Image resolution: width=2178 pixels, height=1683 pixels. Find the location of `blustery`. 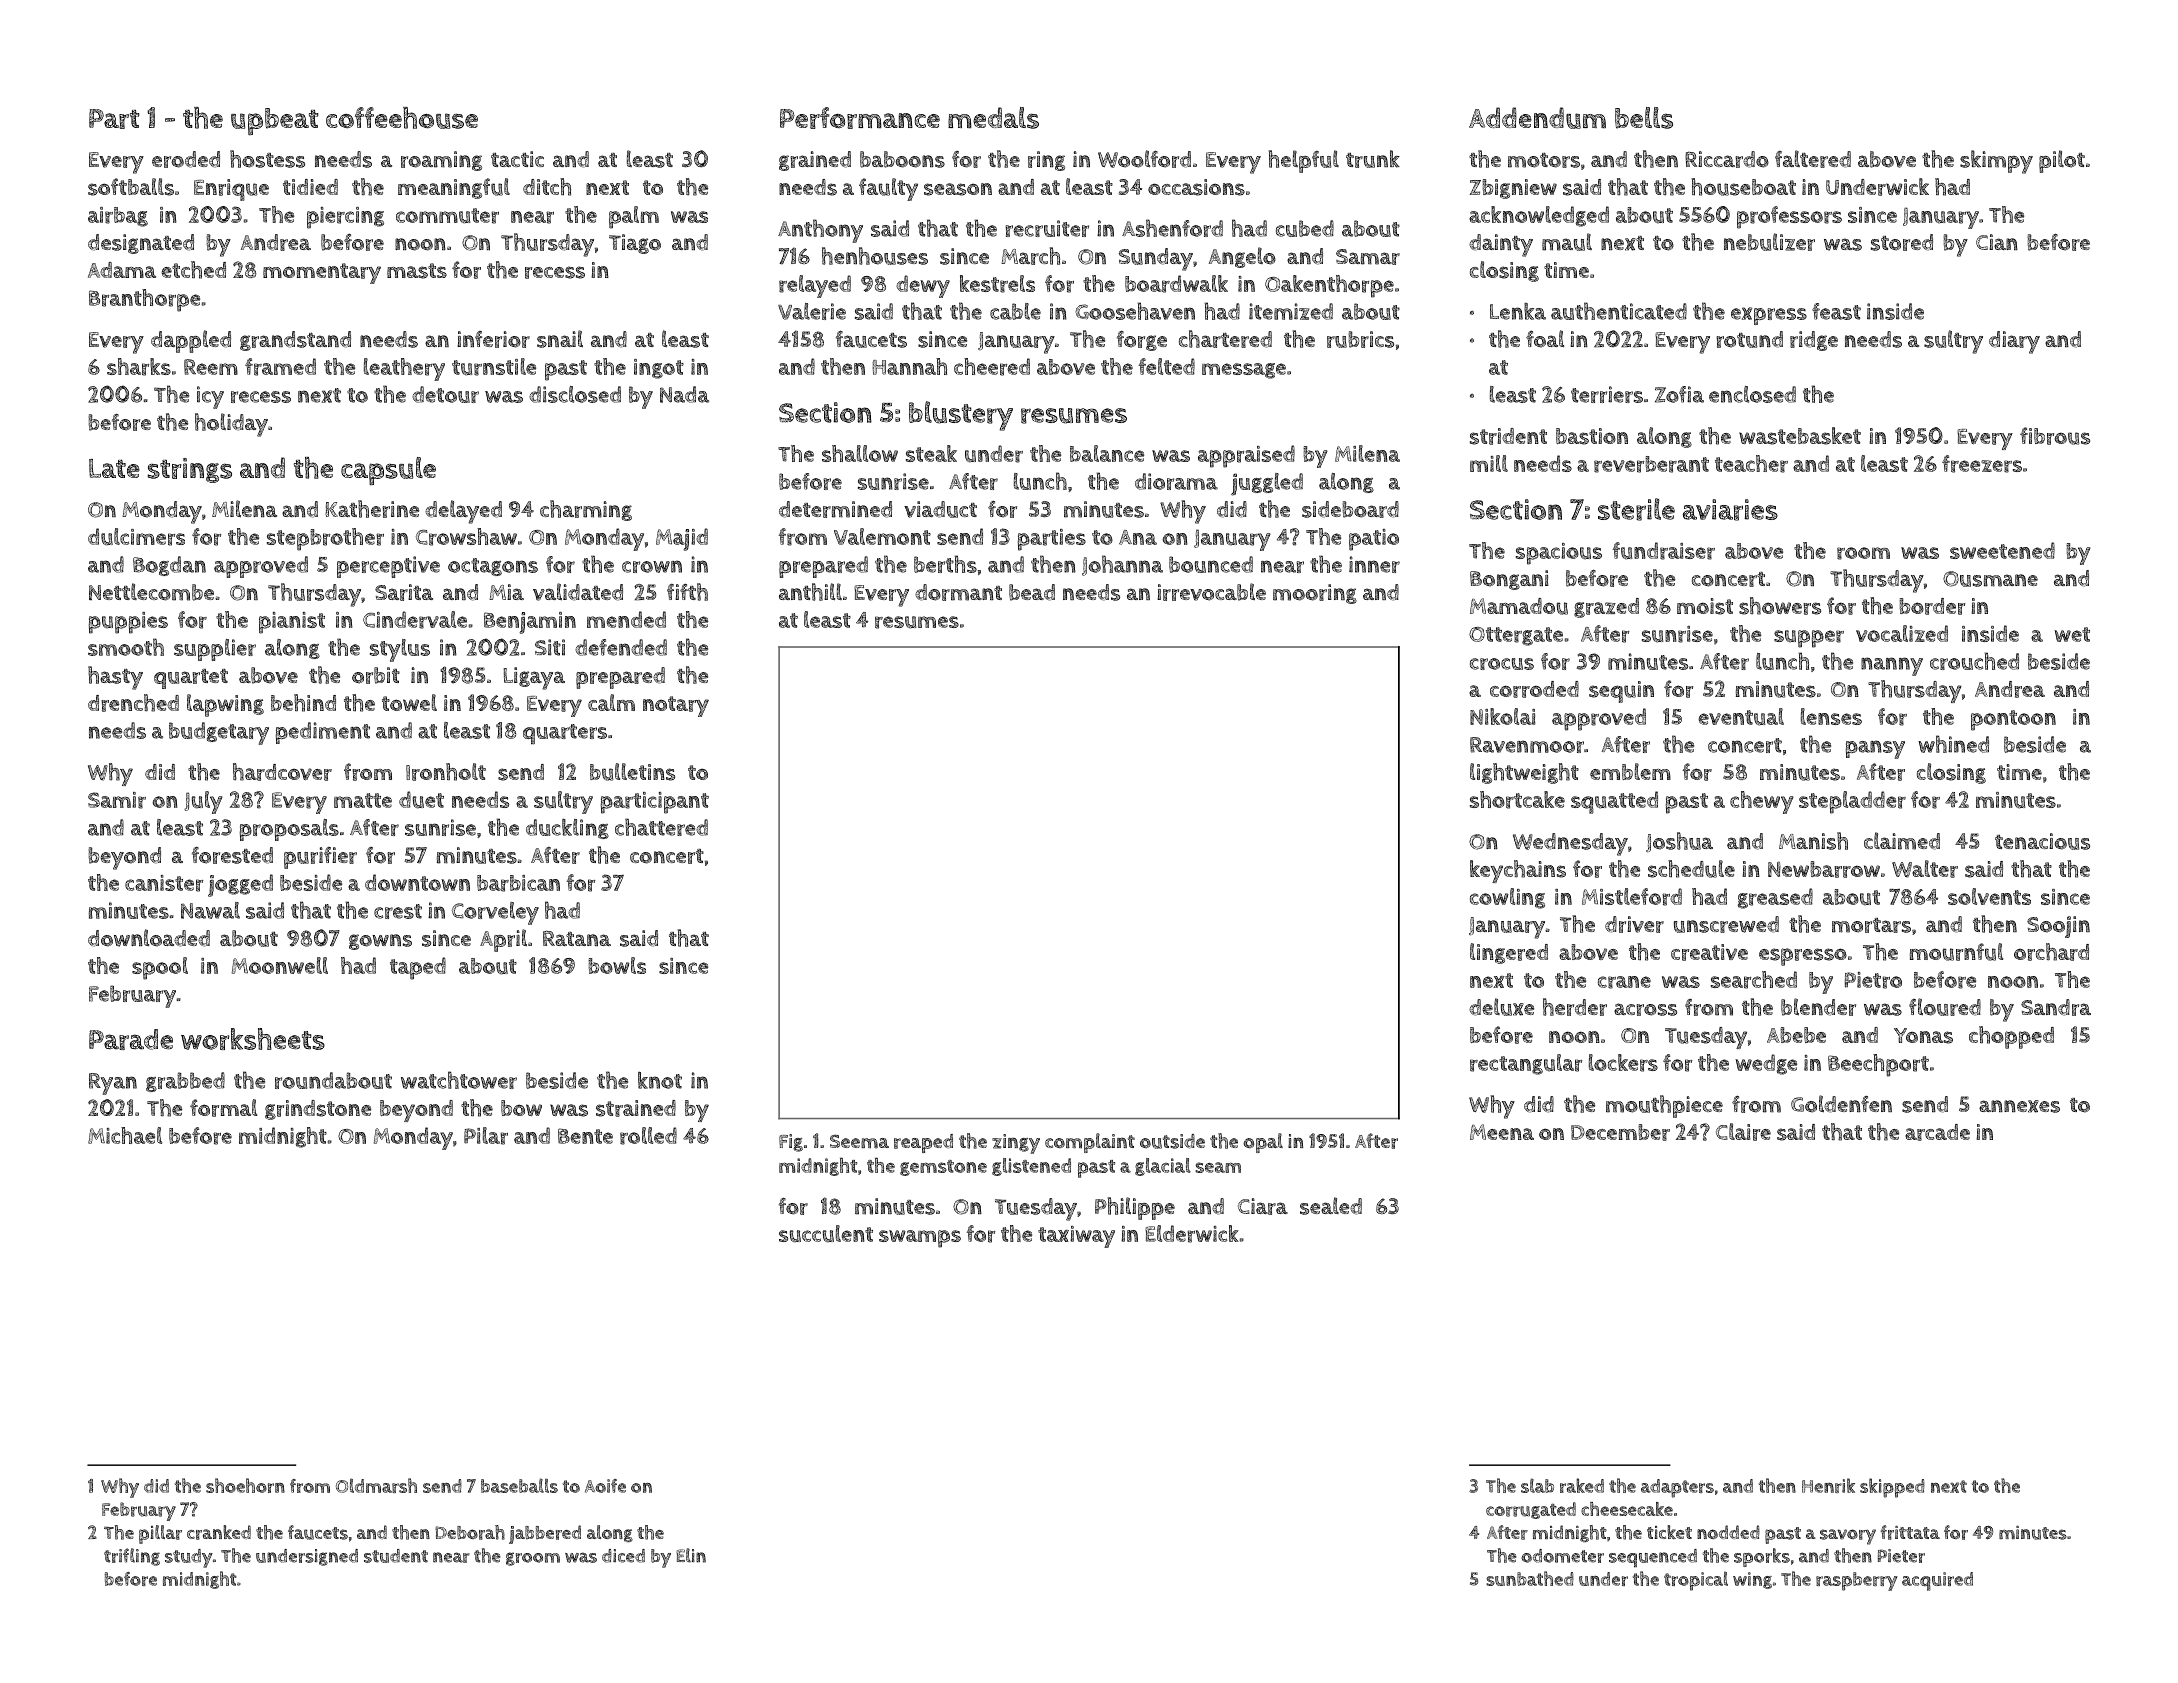

blustery is located at coordinates (961, 416).
